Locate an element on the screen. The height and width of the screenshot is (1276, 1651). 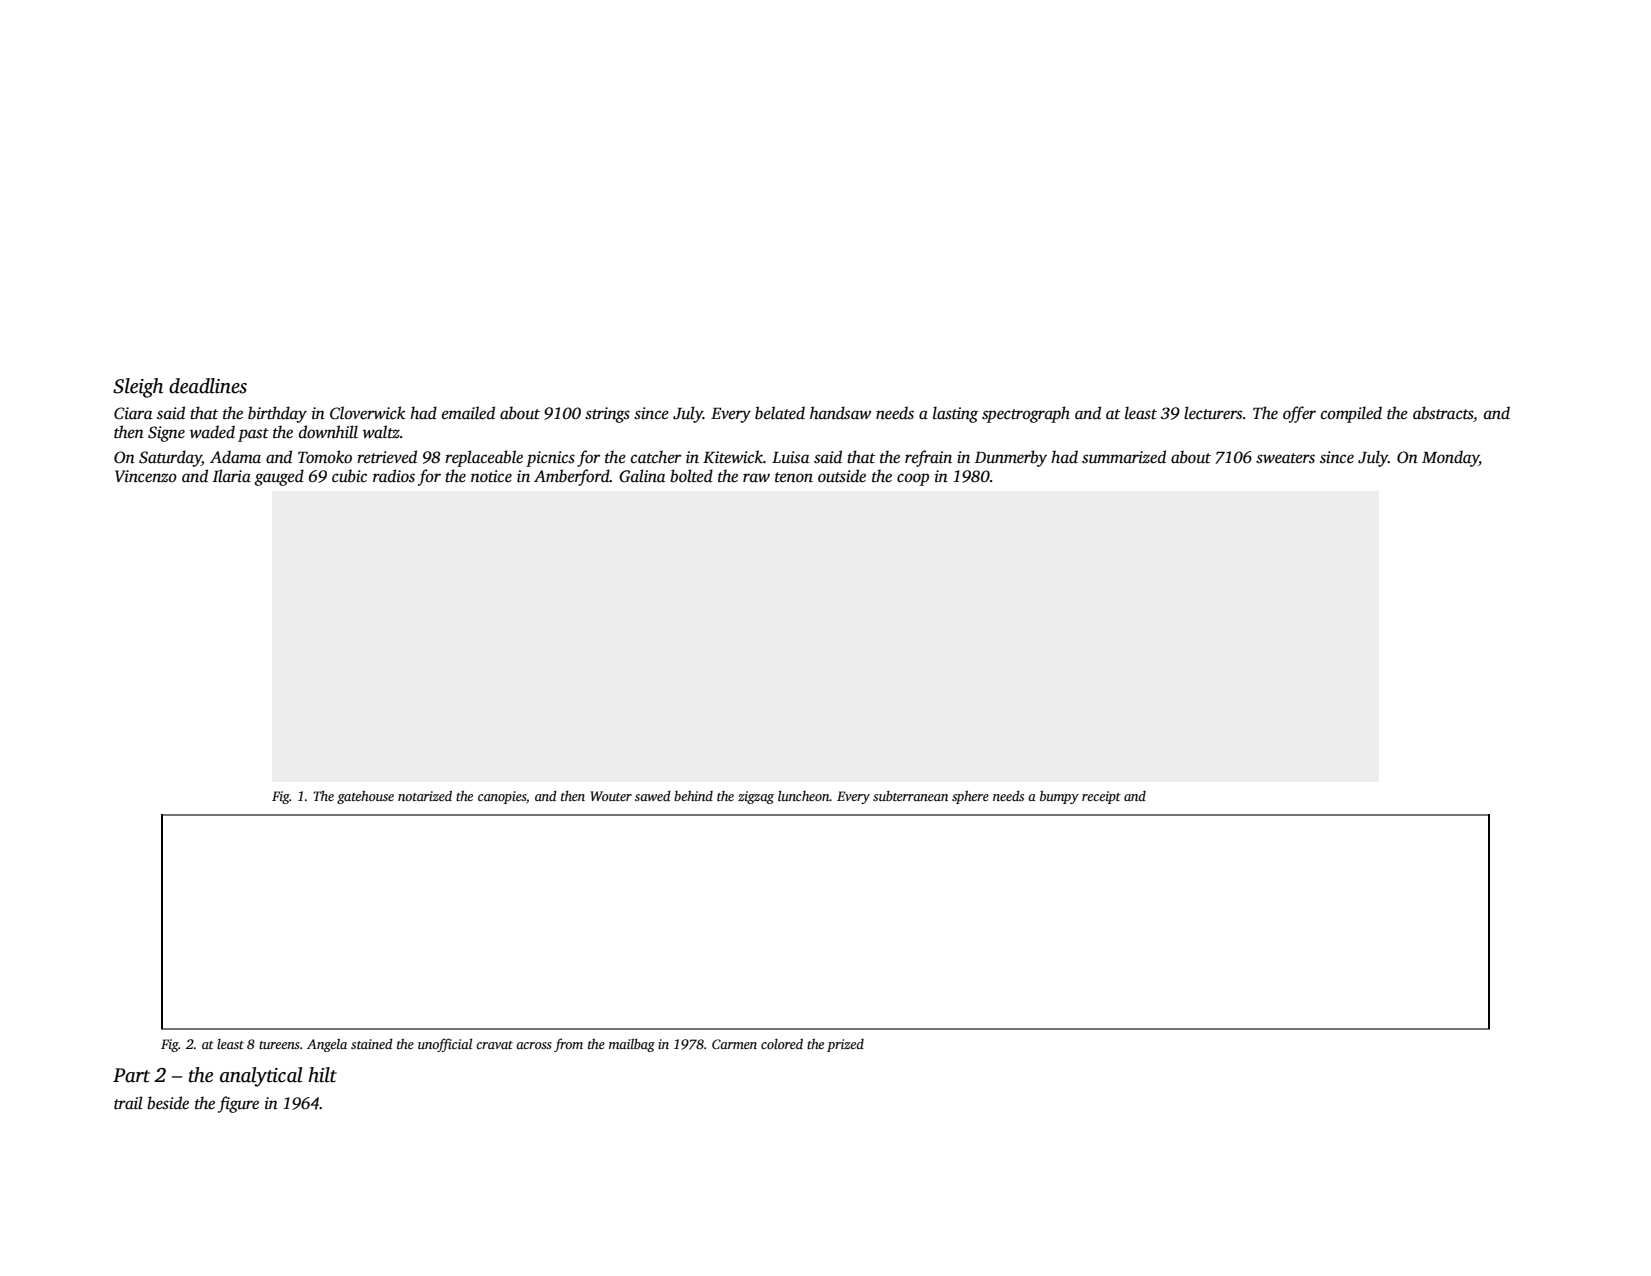
gatehouse is located at coordinates (365, 797).
